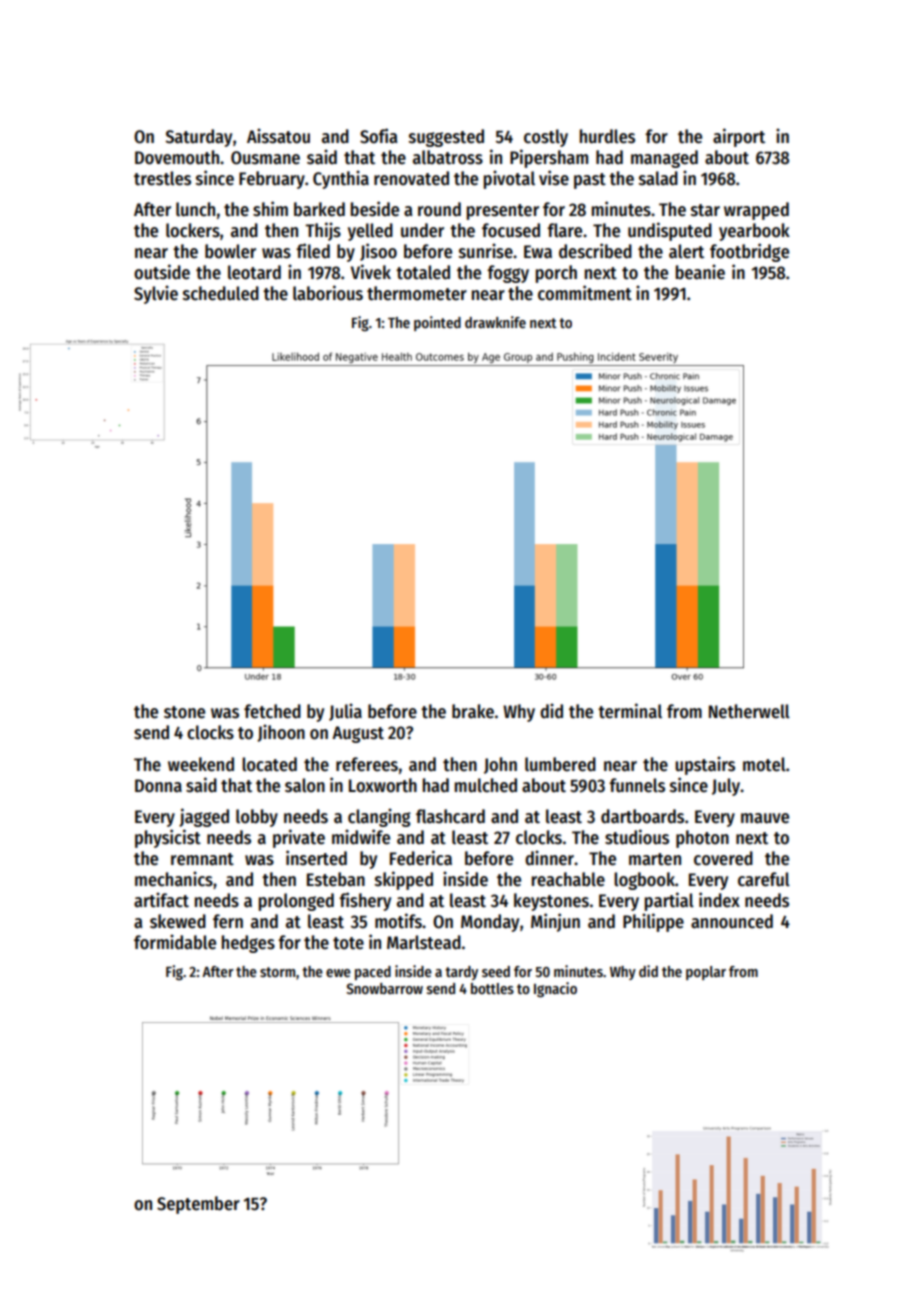  I want to click on midwife, so click(361, 837).
